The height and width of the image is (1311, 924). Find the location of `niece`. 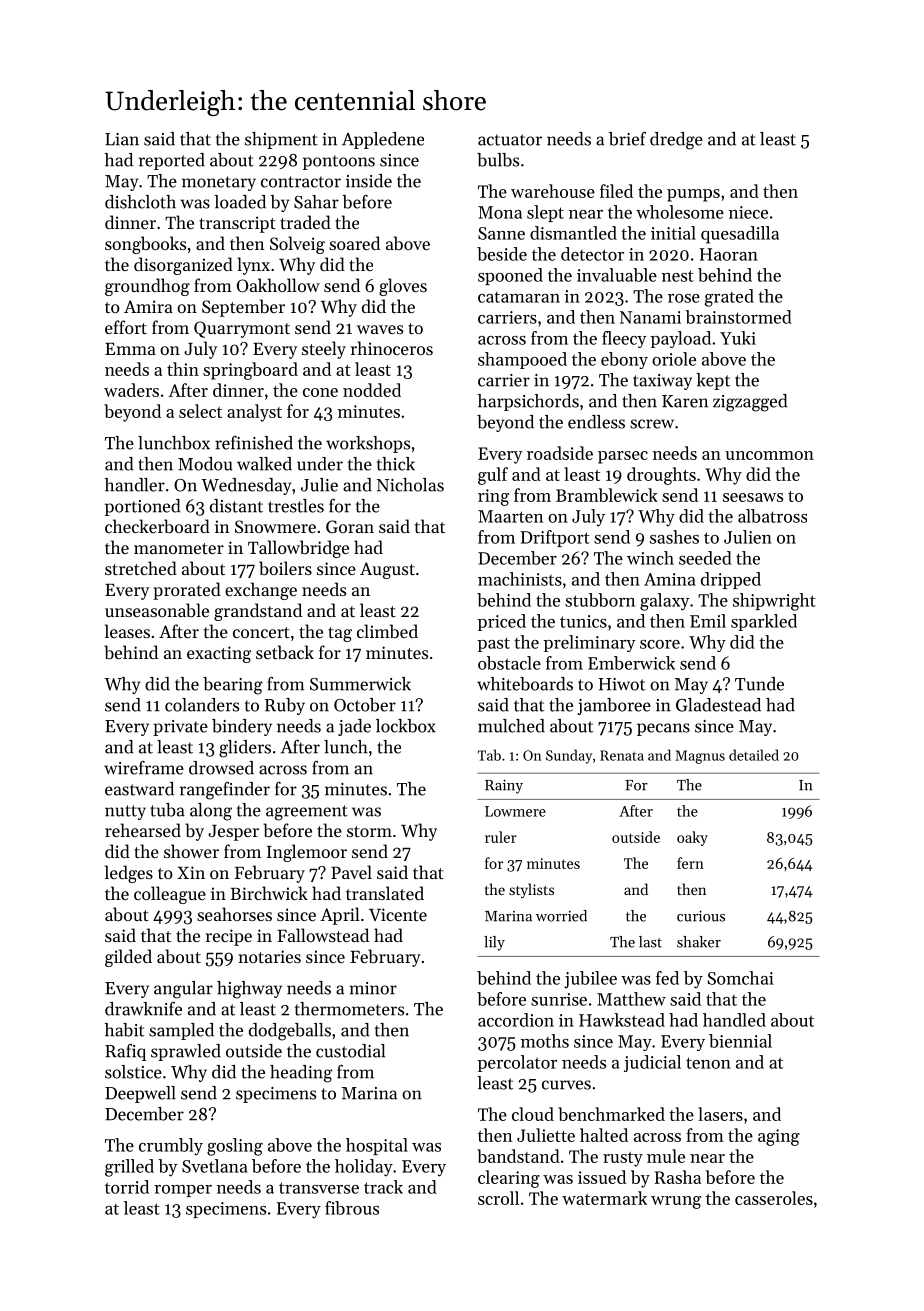

niece is located at coordinates (748, 212).
